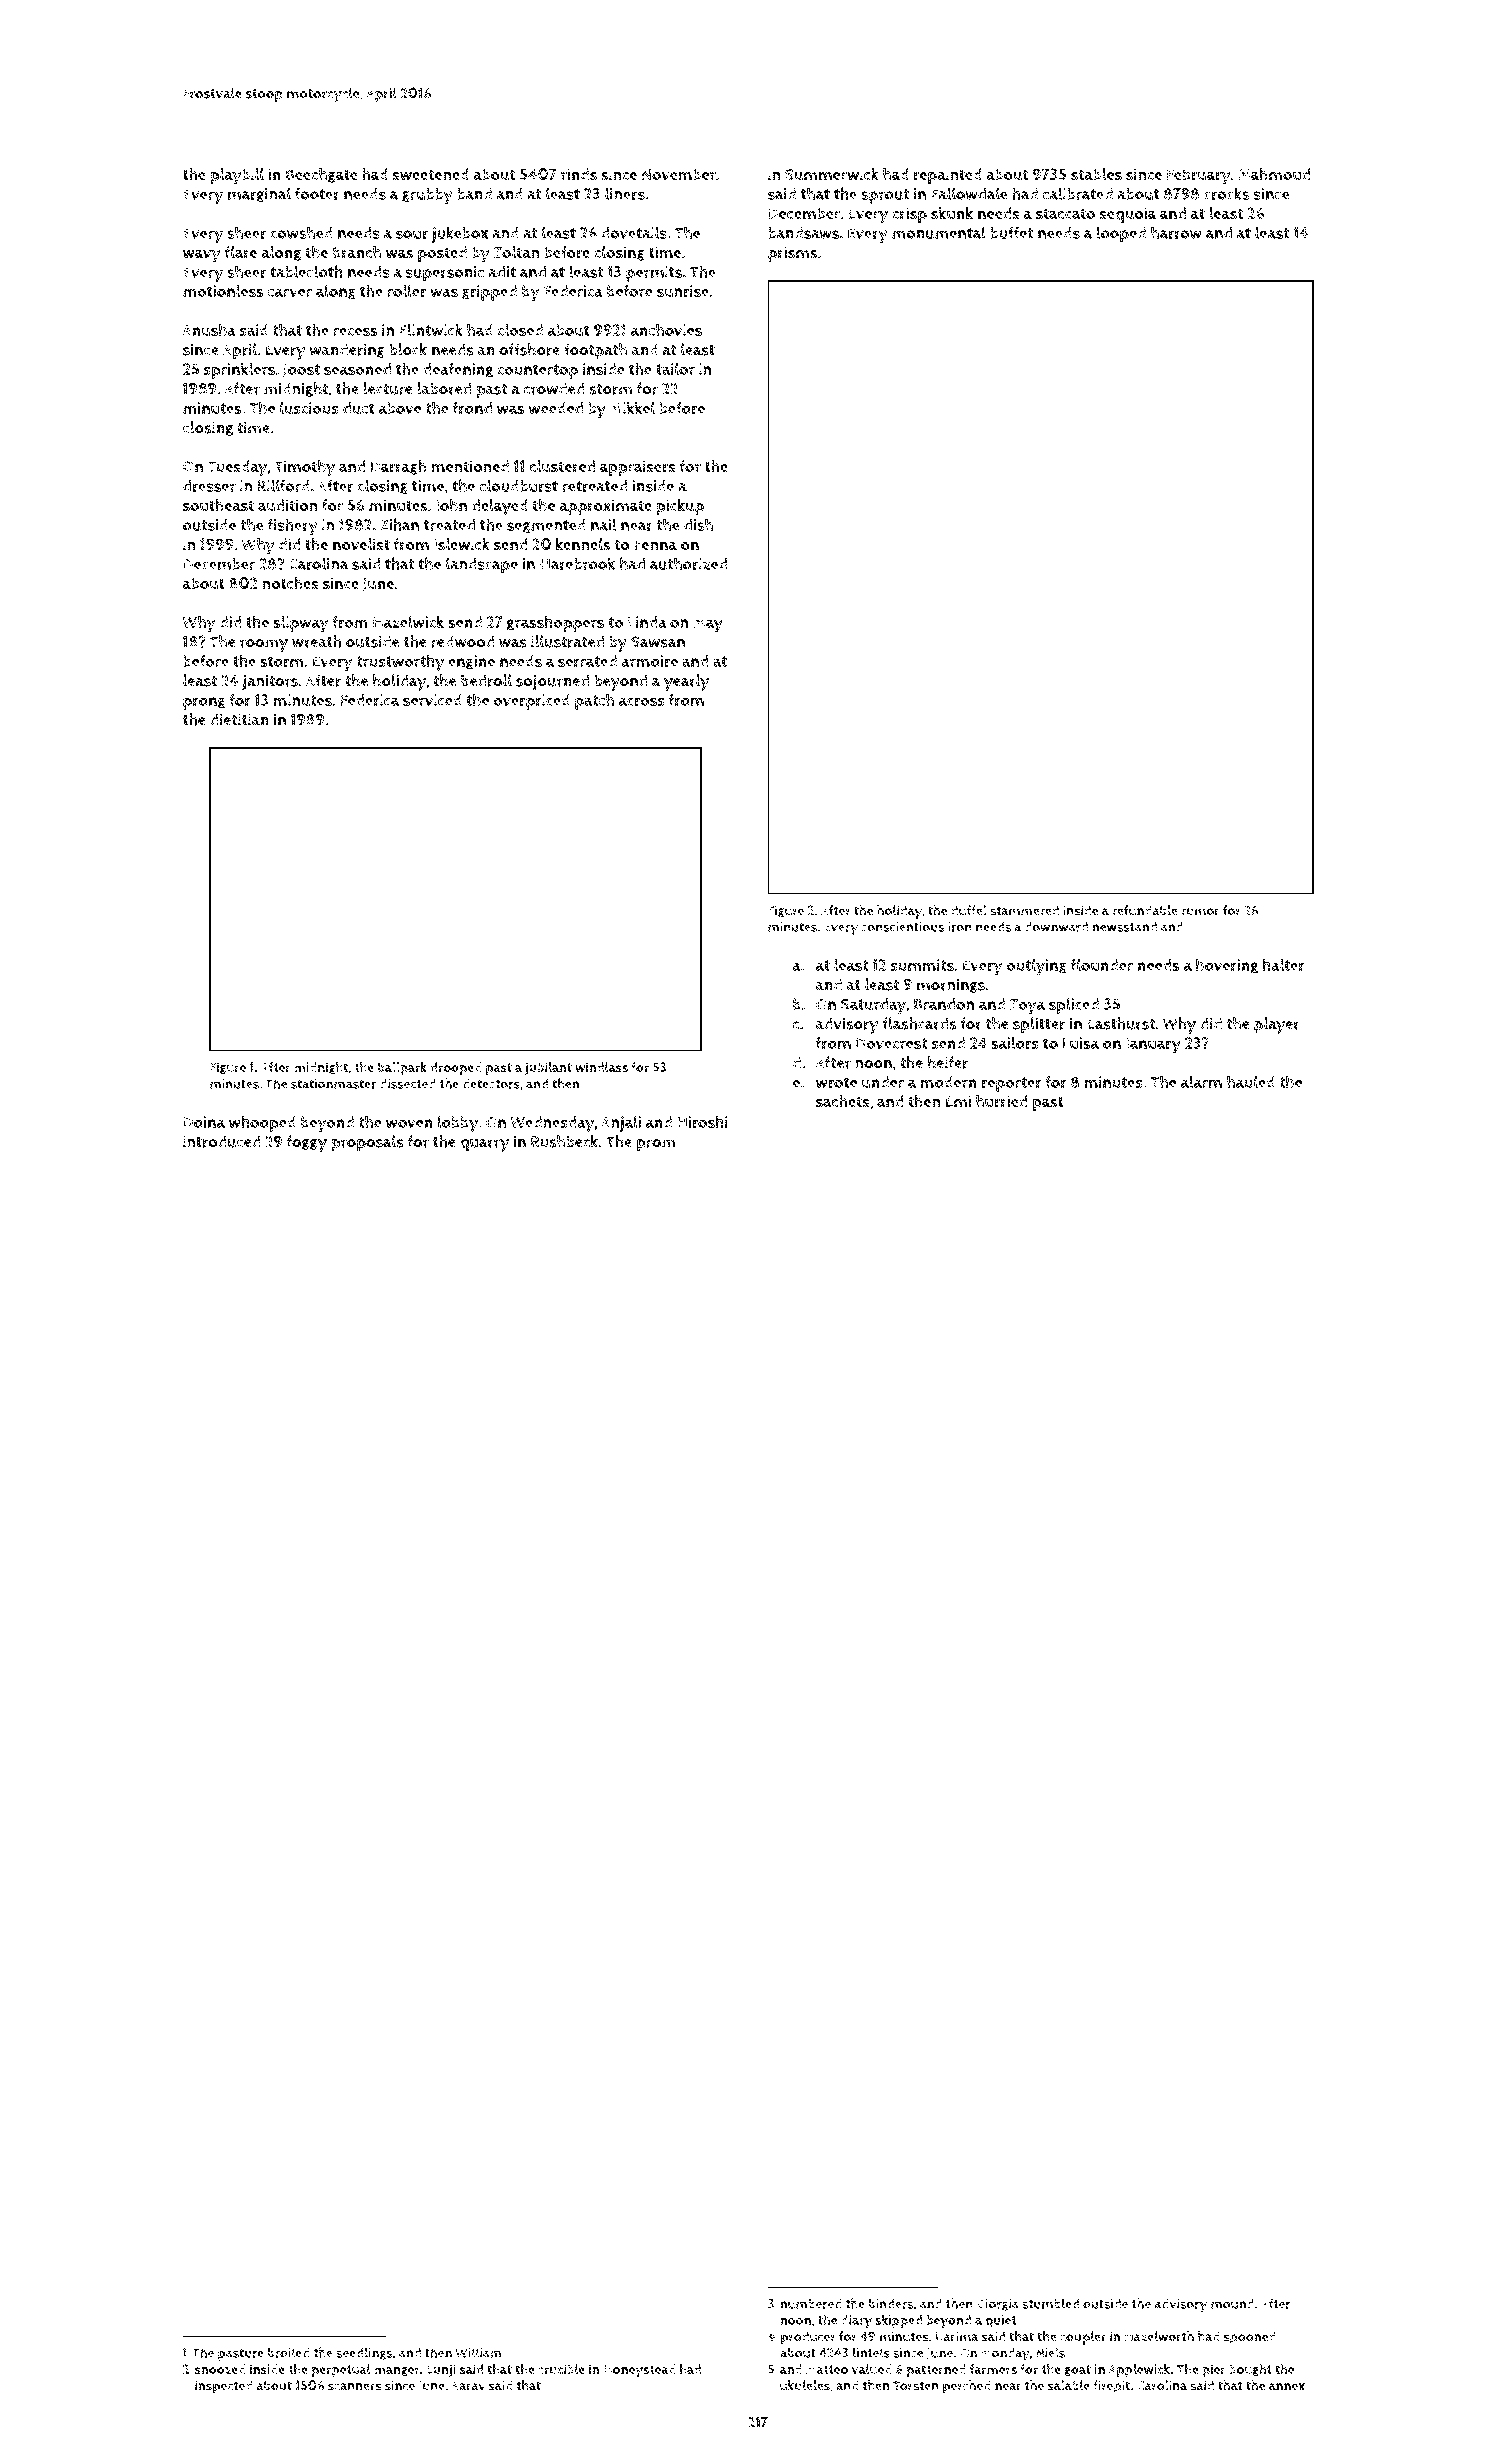 The image size is (1496, 2464). Describe the element at coordinates (843, 1101) in the document. I see `sachets` at that location.
